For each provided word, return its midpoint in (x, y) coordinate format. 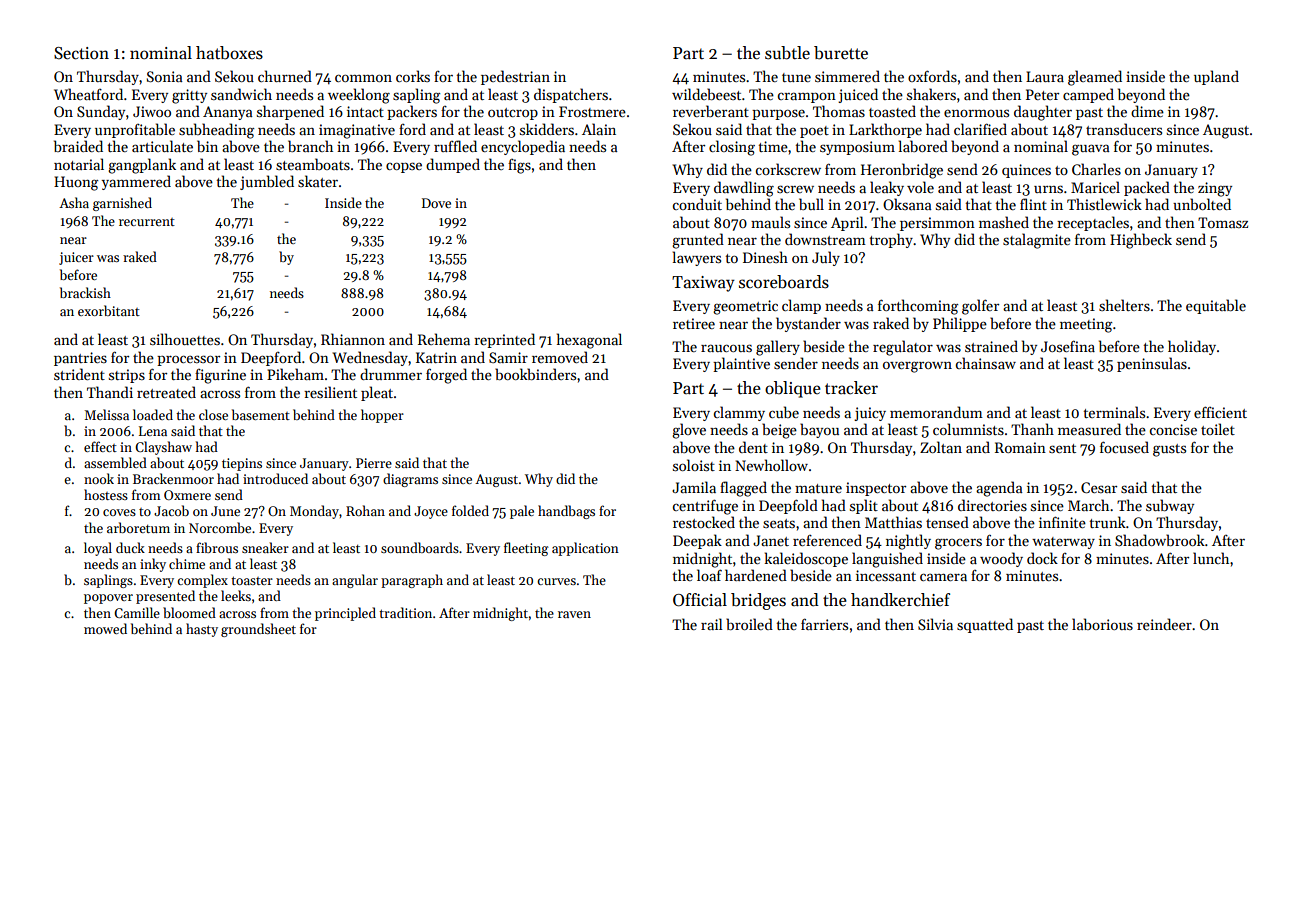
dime (1147, 111)
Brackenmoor (173, 478)
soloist (694, 465)
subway (1170, 506)
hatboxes (229, 53)
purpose (778, 114)
